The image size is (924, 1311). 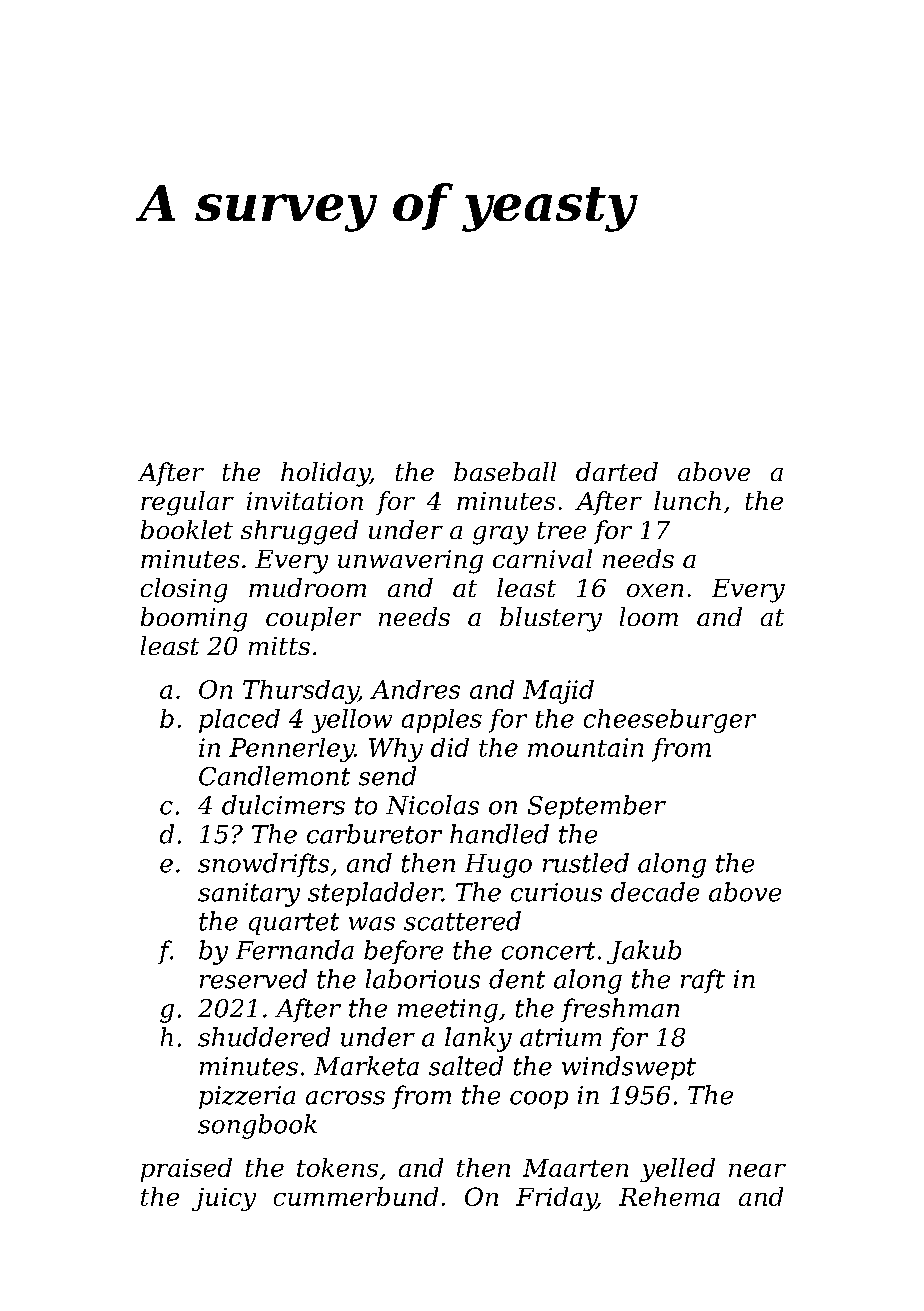 What do you see at coordinates (655, 590) in the screenshot?
I see `oxen` at bounding box center [655, 590].
